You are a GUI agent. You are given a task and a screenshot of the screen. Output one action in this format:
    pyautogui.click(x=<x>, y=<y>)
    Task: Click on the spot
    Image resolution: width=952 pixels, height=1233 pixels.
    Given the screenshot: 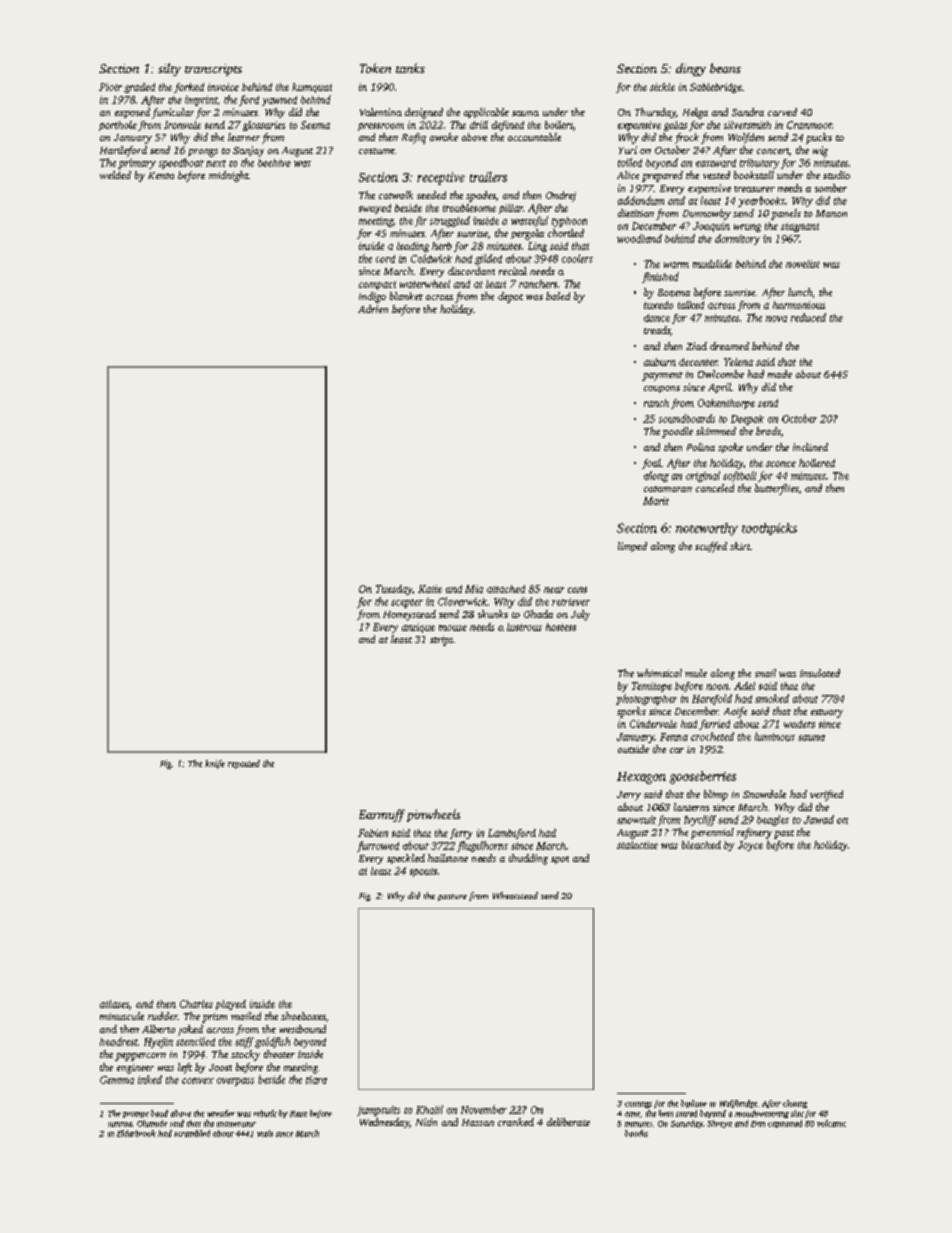 What is the action you would take?
    pyautogui.click(x=560, y=860)
